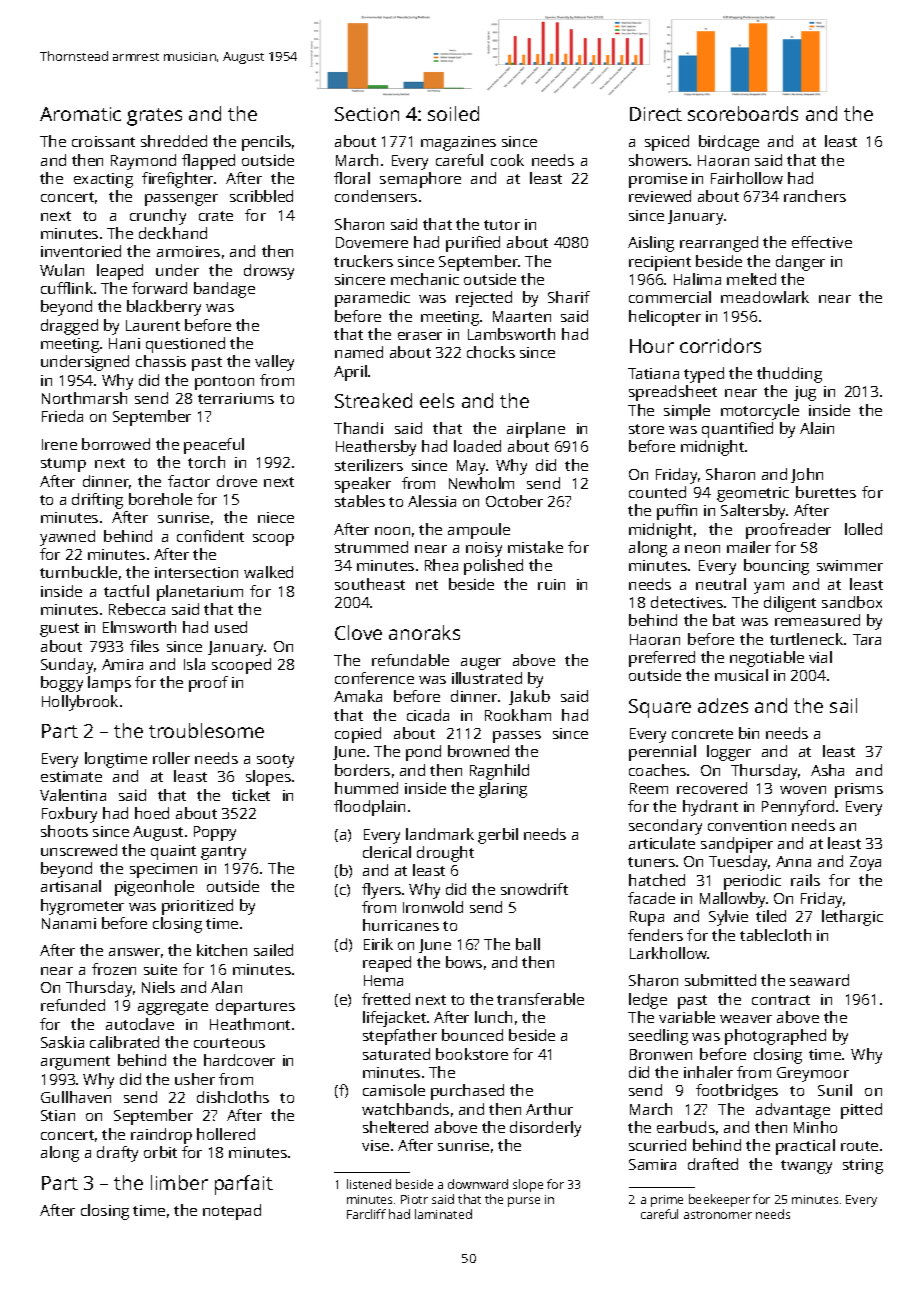 The image size is (924, 1308). I want to click on Rhea, so click(441, 565).
